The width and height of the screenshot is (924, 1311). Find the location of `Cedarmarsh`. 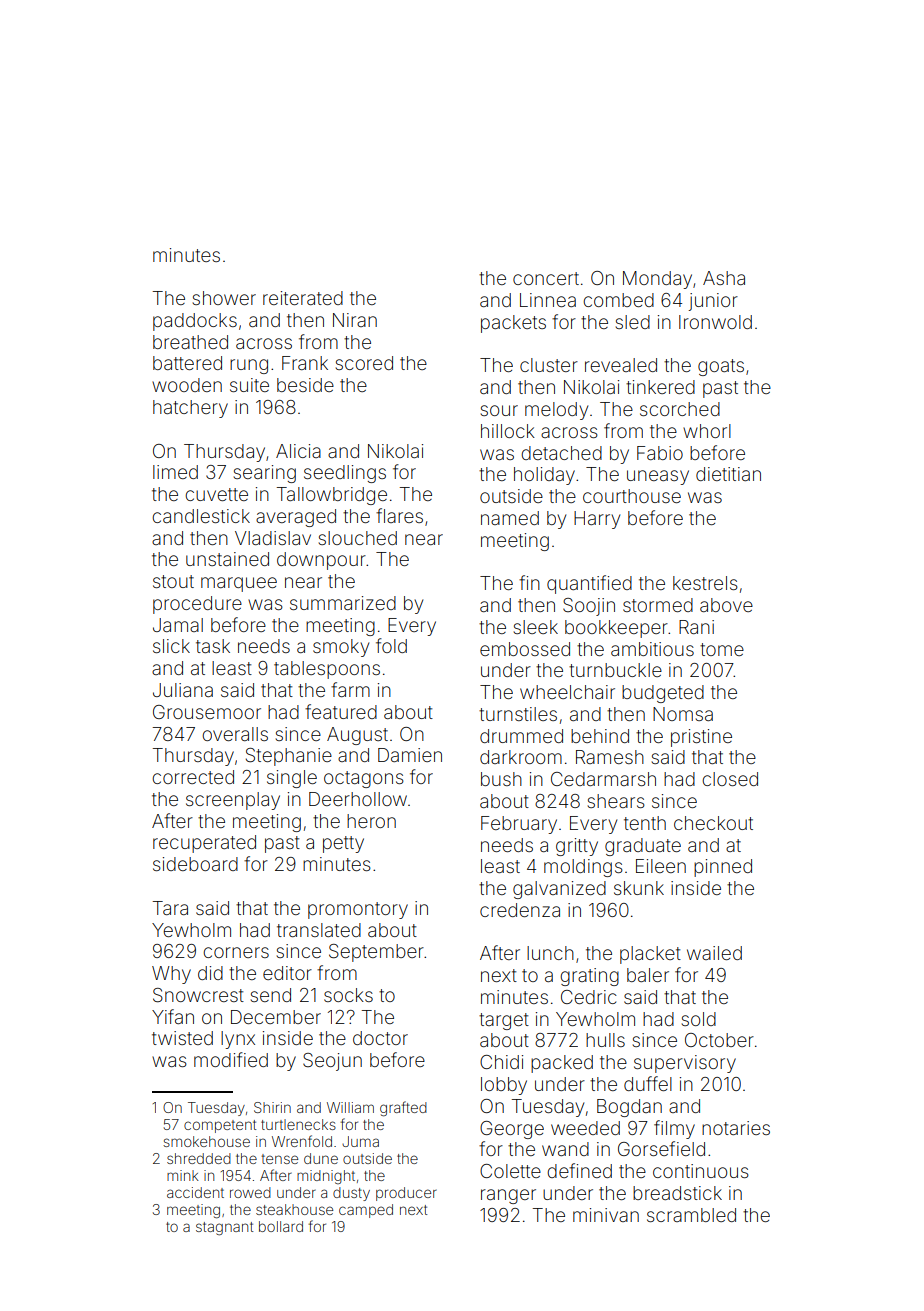

Cedarmarsh is located at coordinates (603, 779).
